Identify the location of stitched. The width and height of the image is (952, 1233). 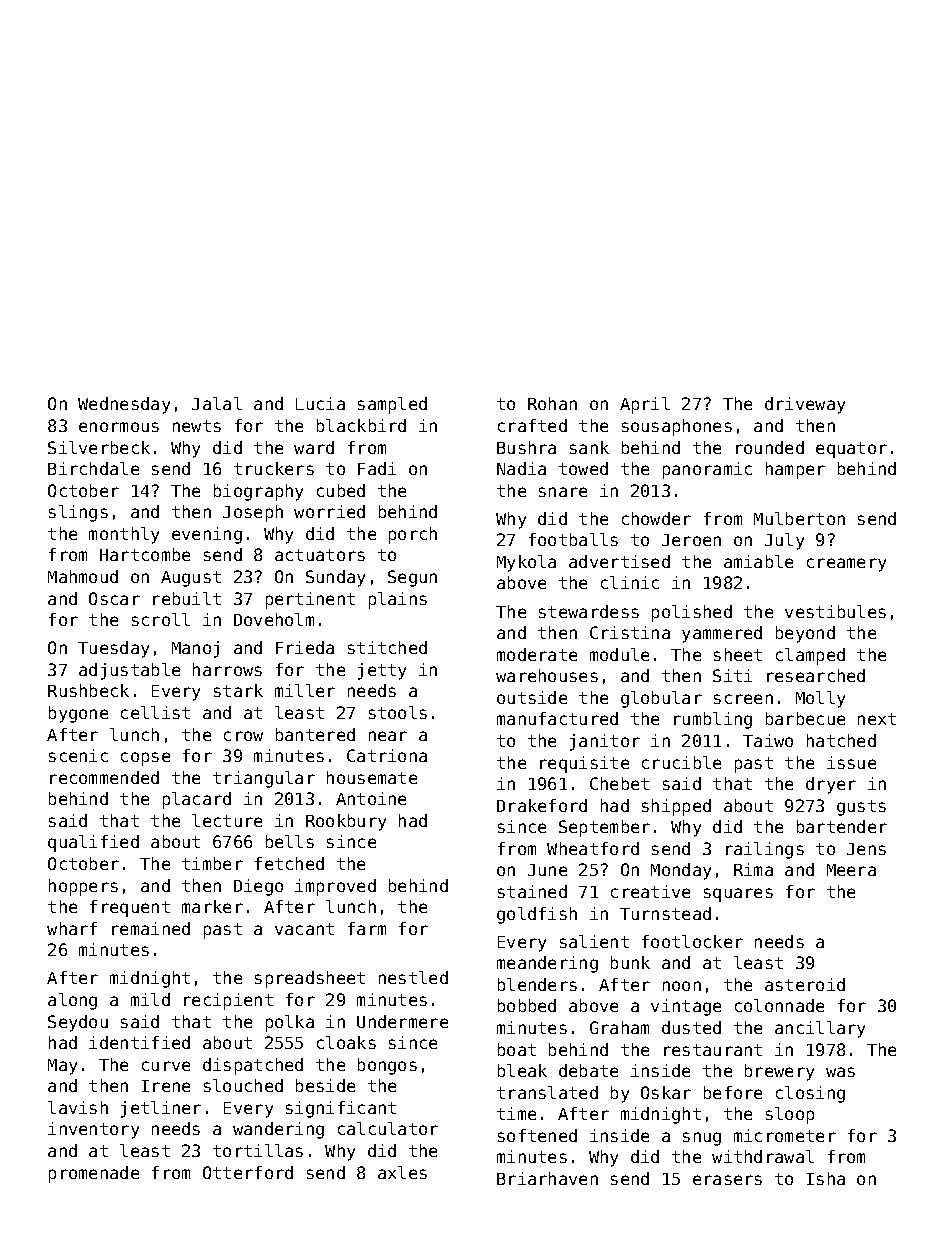
(387, 647).
